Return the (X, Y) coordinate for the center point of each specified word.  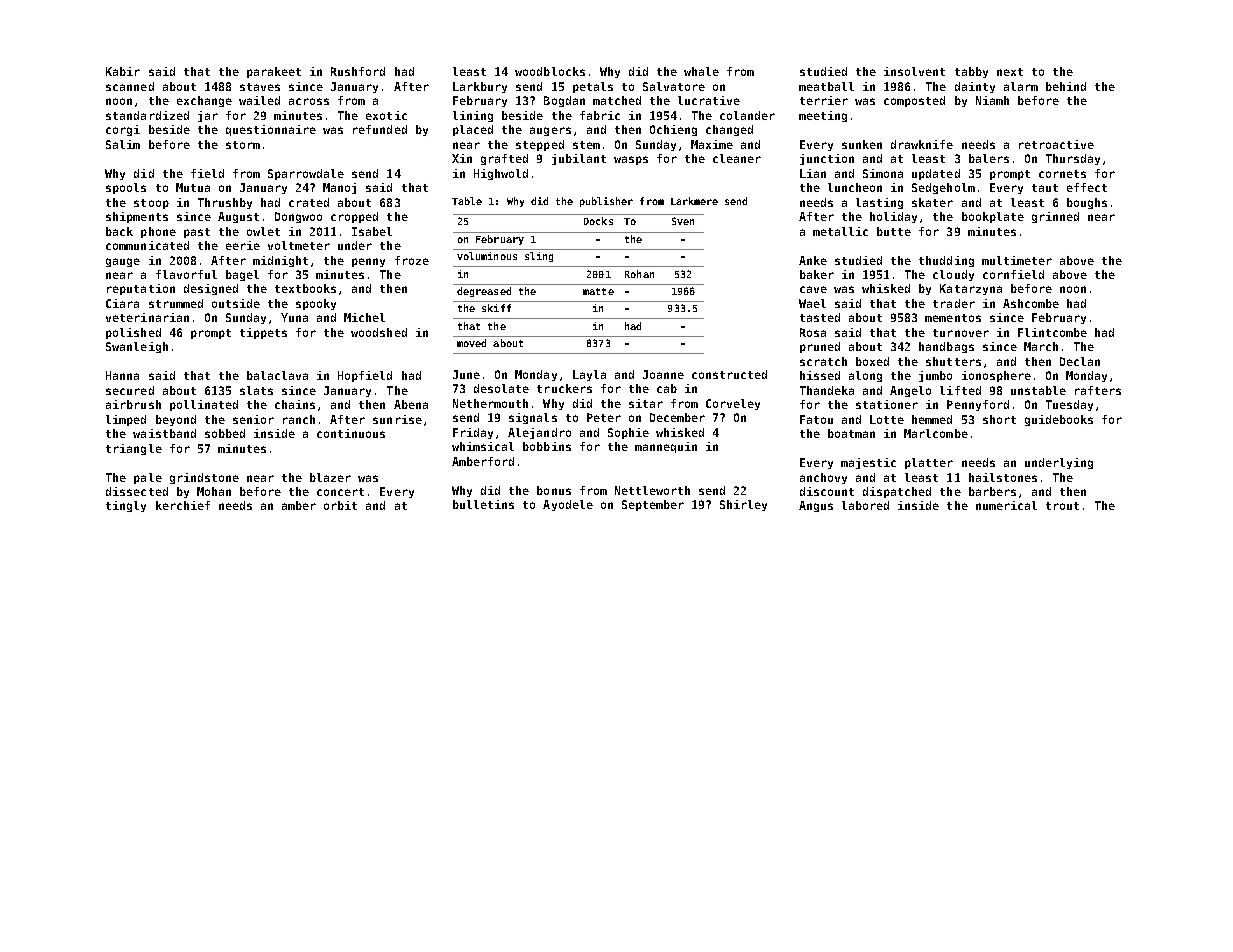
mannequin (666, 447)
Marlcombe (936, 433)
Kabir (123, 71)
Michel (364, 317)
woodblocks (550, 71)
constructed (729, 374)
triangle (134, 449)
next (1010, 72)
